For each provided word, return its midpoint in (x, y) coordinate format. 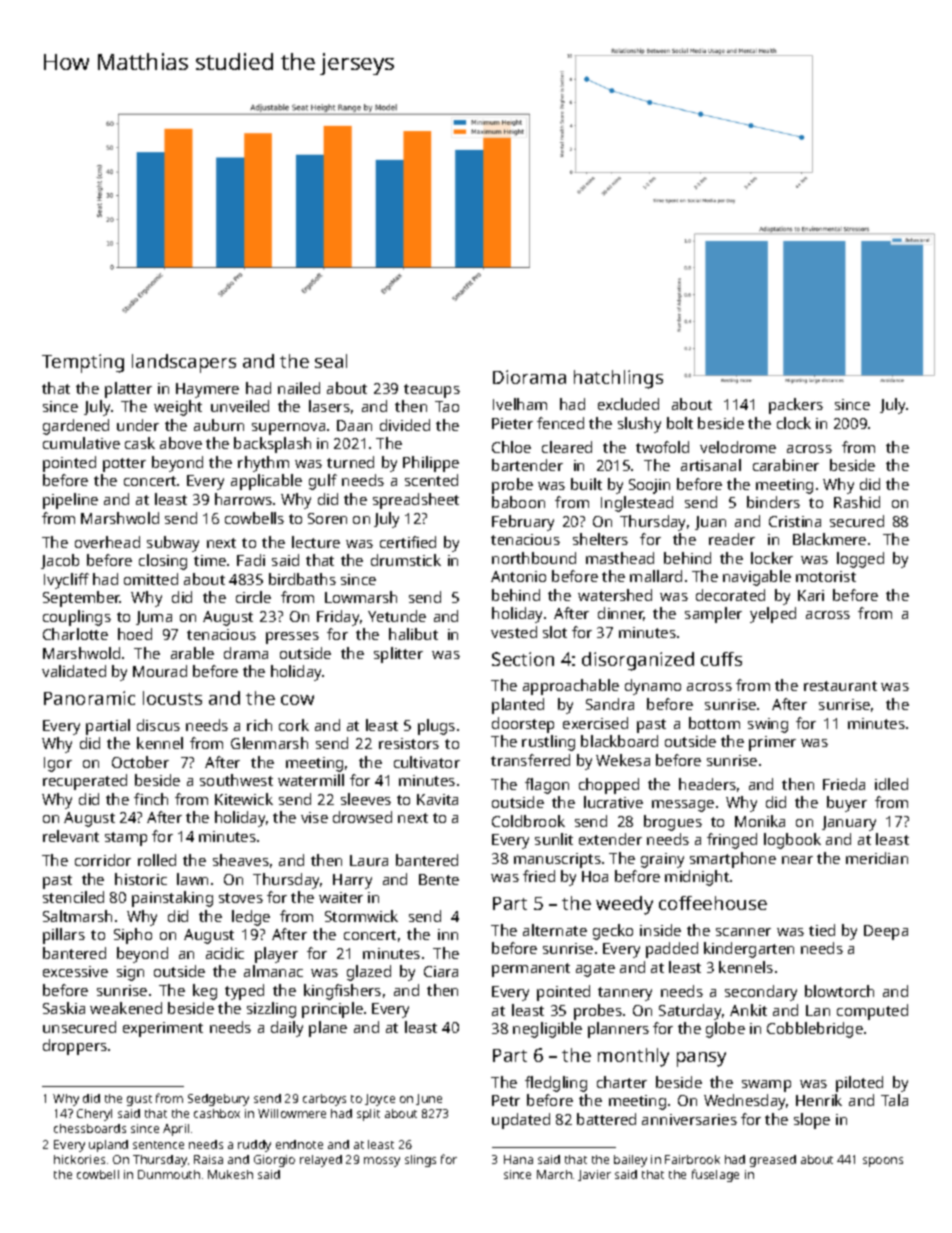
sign (130, 973)
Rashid (857, 502)
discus (158, 725)
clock (794, 423)
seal (331, 361)
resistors (409, 743)
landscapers (184, 363)
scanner (743, 932)
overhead (107, 542)
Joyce (380, 1100)
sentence (158, 1145)
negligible (547, 1030)
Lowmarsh (361, 597)
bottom (714, 723)
